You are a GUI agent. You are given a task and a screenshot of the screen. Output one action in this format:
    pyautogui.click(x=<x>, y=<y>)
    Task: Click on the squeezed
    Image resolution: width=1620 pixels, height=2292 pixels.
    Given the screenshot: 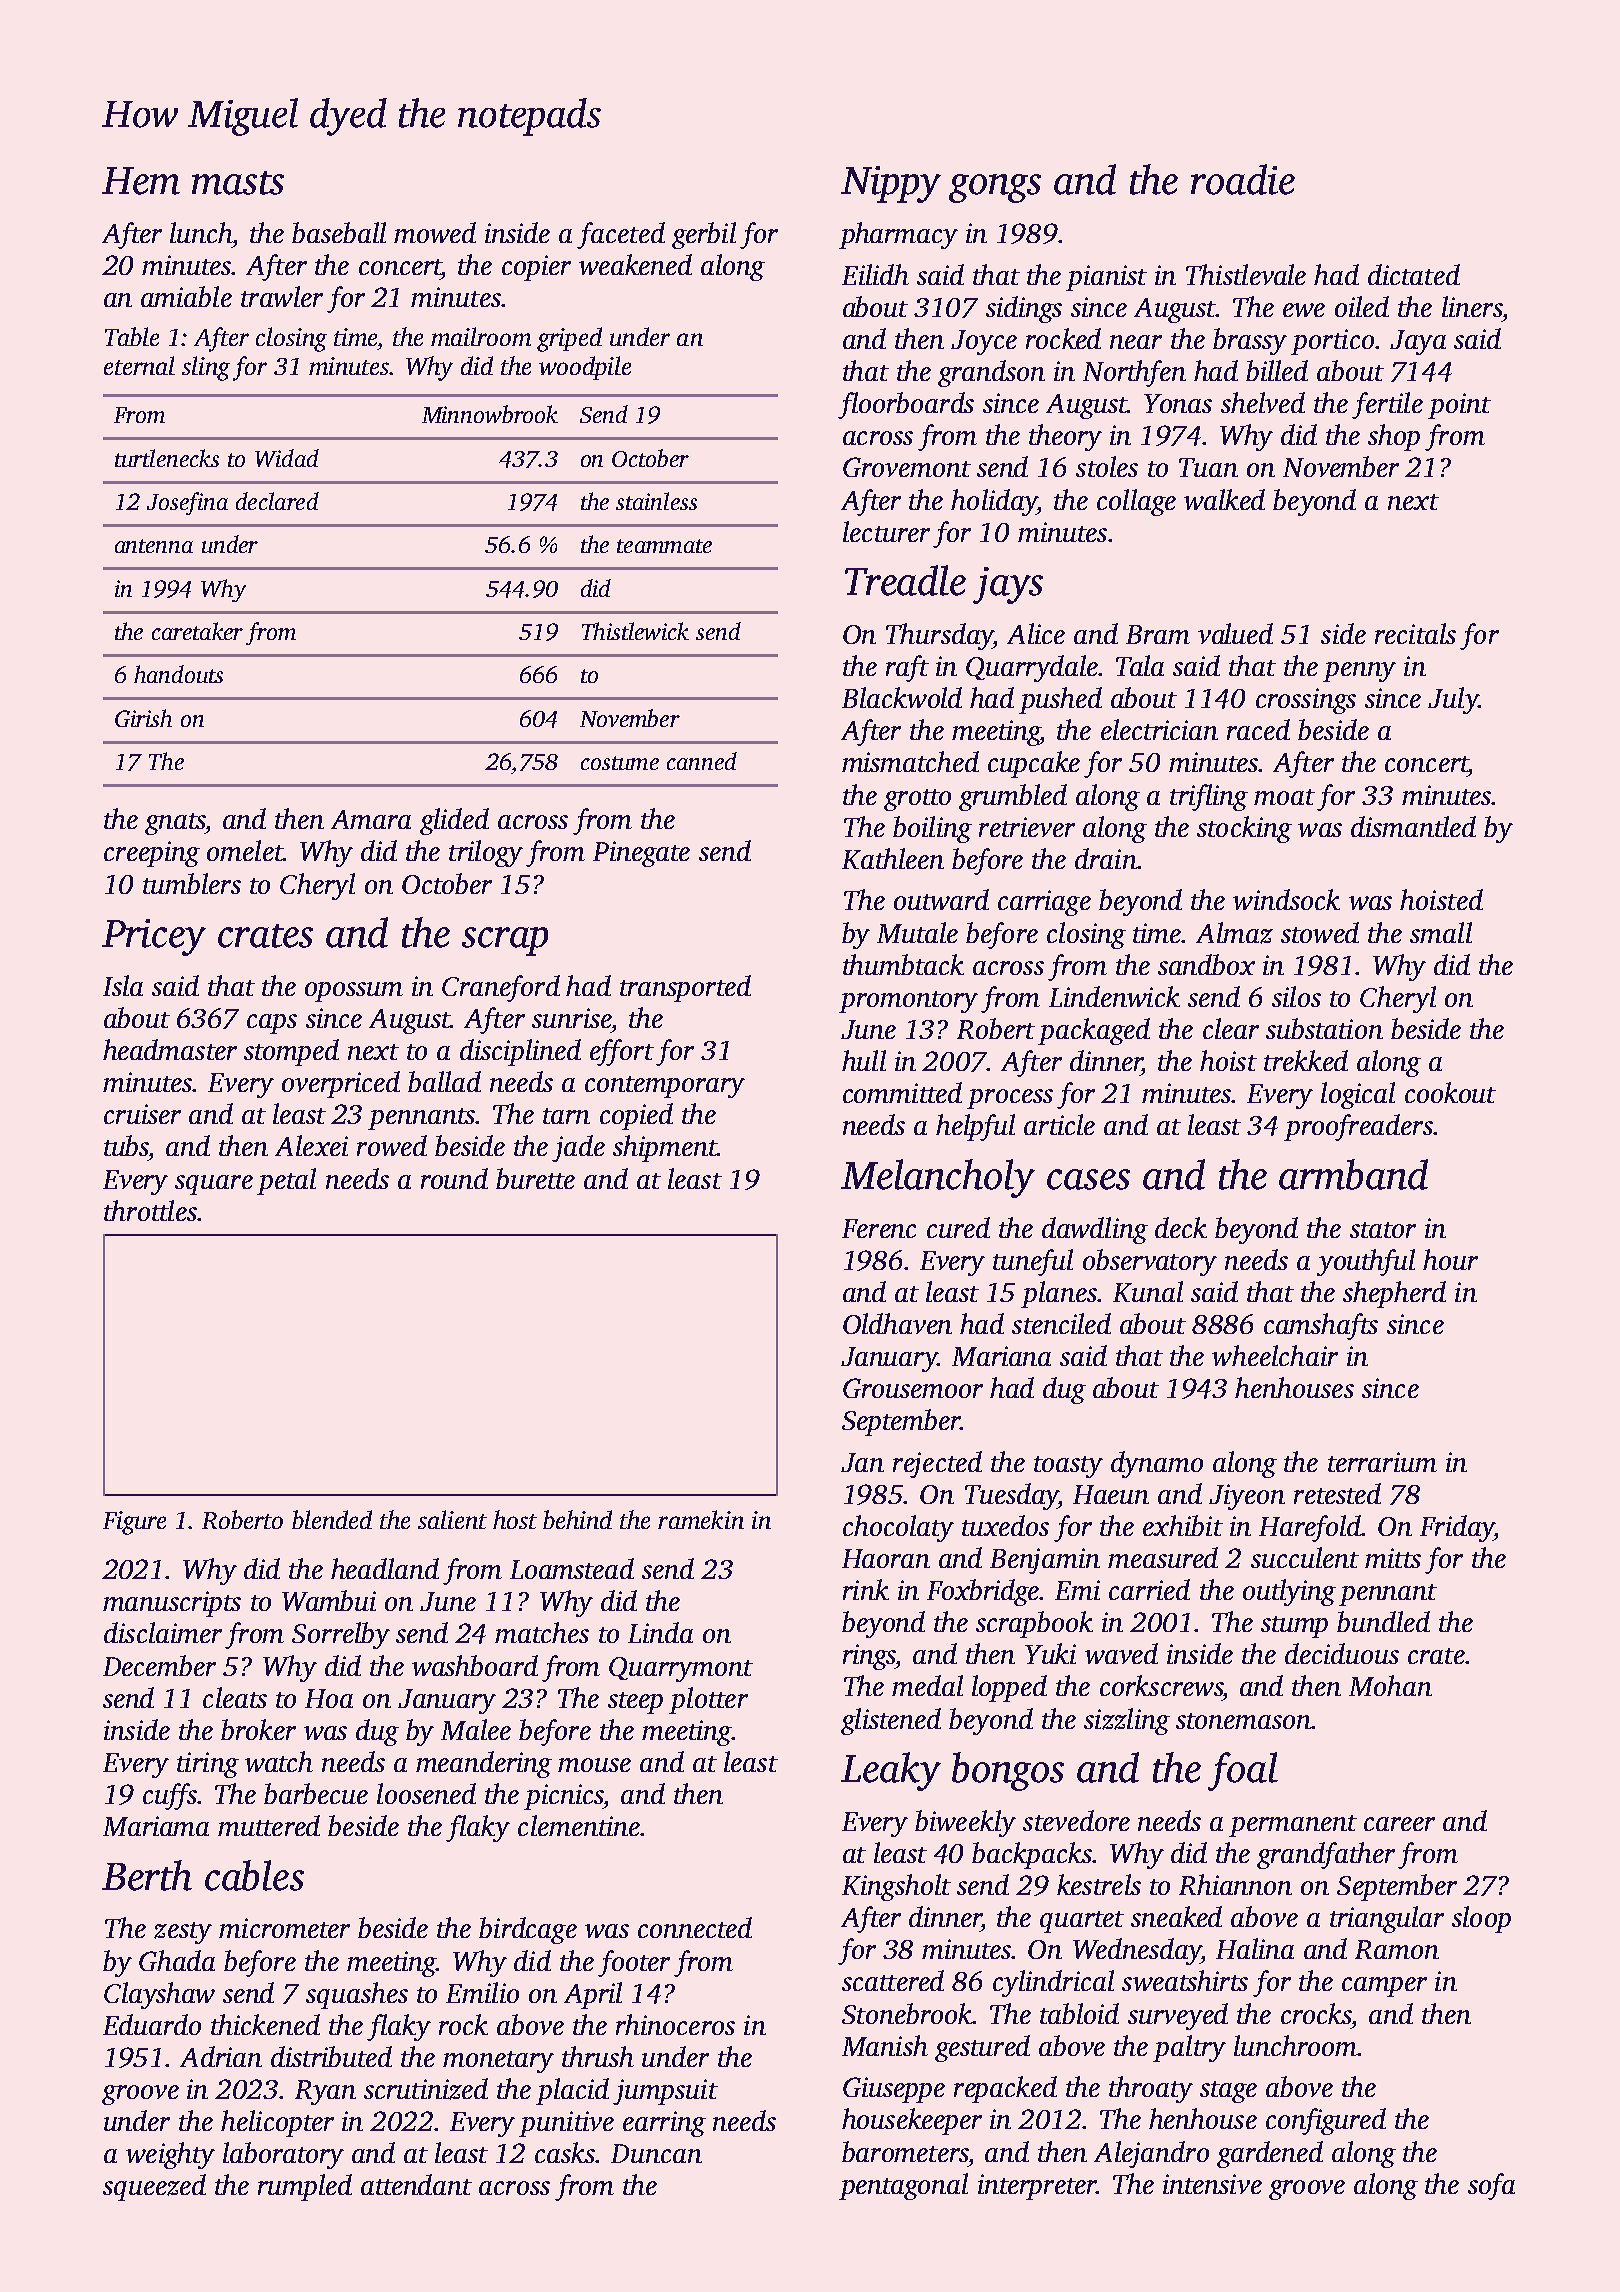 What is the action you would take?
    pyautogui.click(x=154, y=2187)
